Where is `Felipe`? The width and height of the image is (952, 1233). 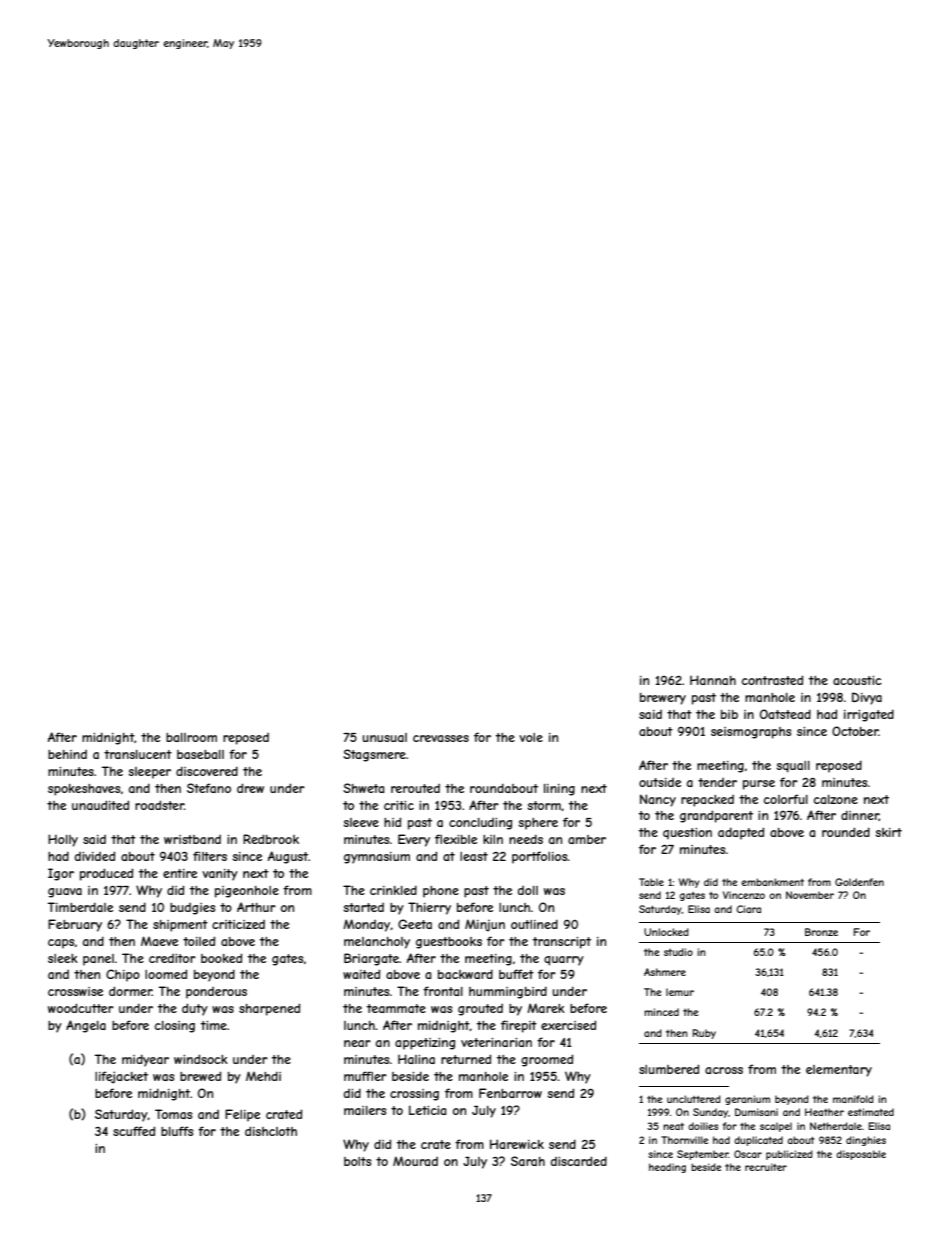
Felipe is located at coordinates (242, 1115).
